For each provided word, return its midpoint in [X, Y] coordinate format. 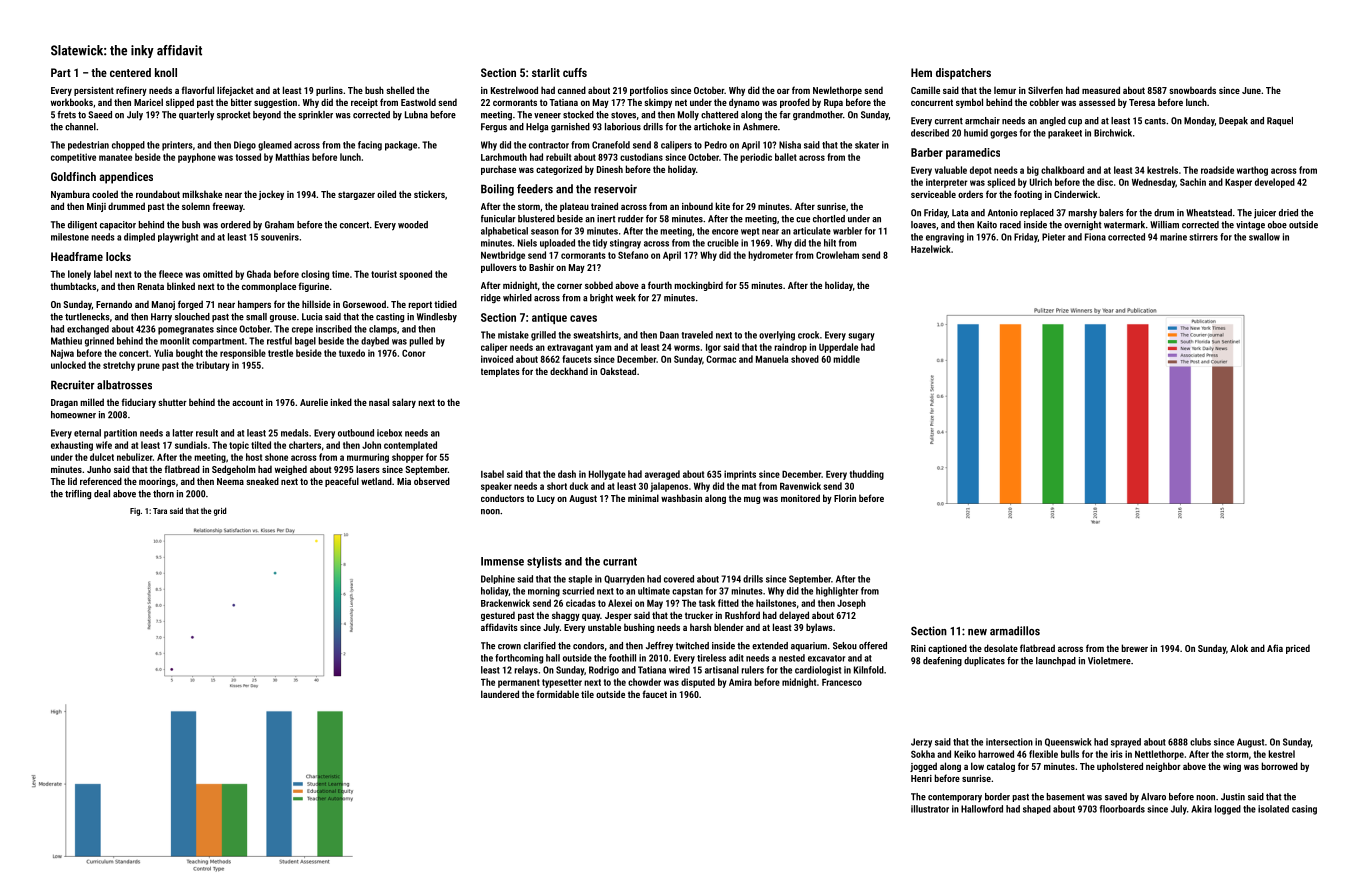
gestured [498, 616]
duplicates [984, 661]
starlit [546, 72]
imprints [740, 475]
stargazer [356, 195]
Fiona [1095, 237]
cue [803, 220]
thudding [867, 475]
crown [509, 647]
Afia [1275, 648]
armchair [982, 121]
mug [752, 500]
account [247, 402]
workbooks [72, 102]
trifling [78, 494]
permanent [519, 683]
